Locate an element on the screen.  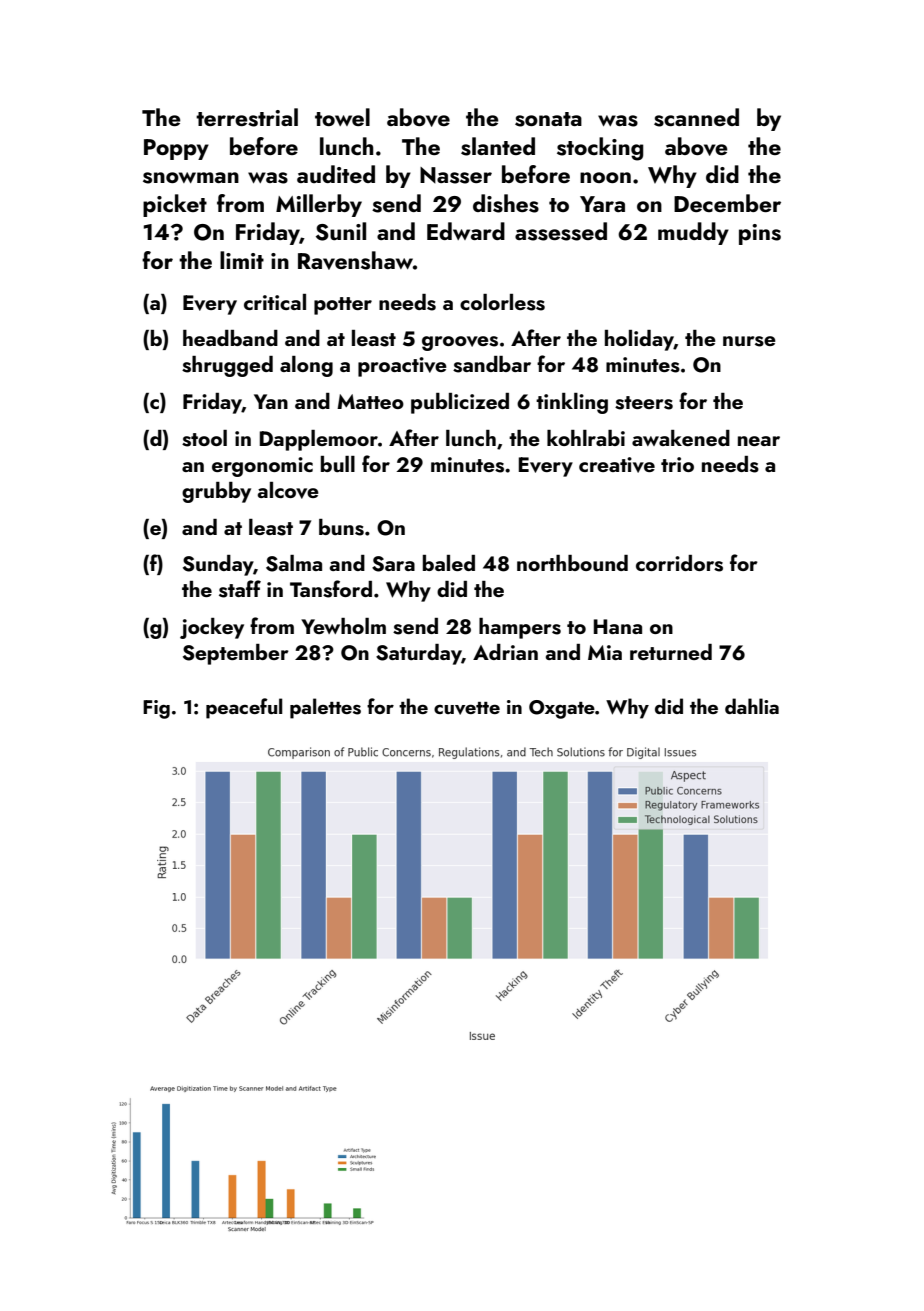
ergonomic is located at coordinates (262, 467).
